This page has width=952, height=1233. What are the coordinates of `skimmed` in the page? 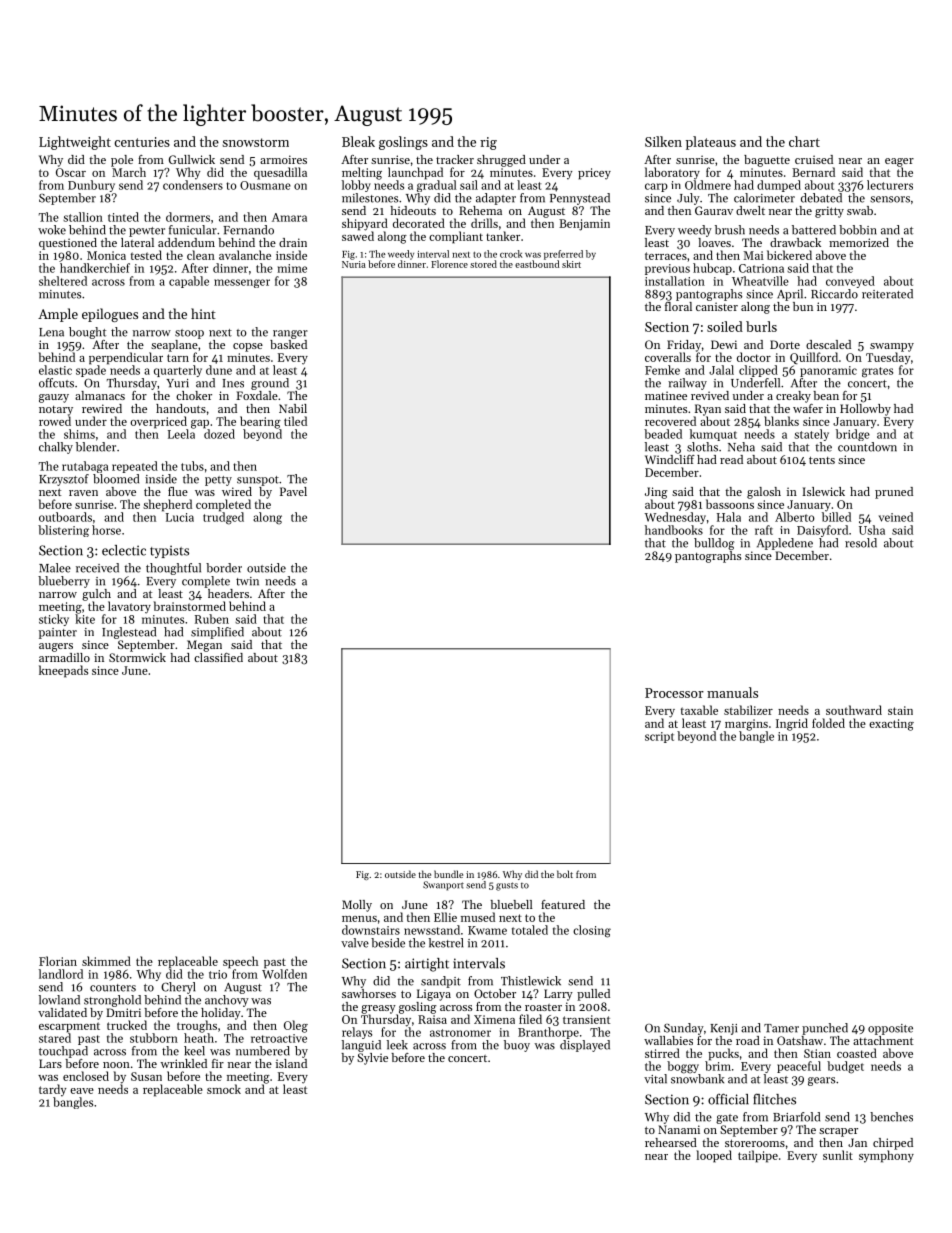 It's located at (106, 961).
